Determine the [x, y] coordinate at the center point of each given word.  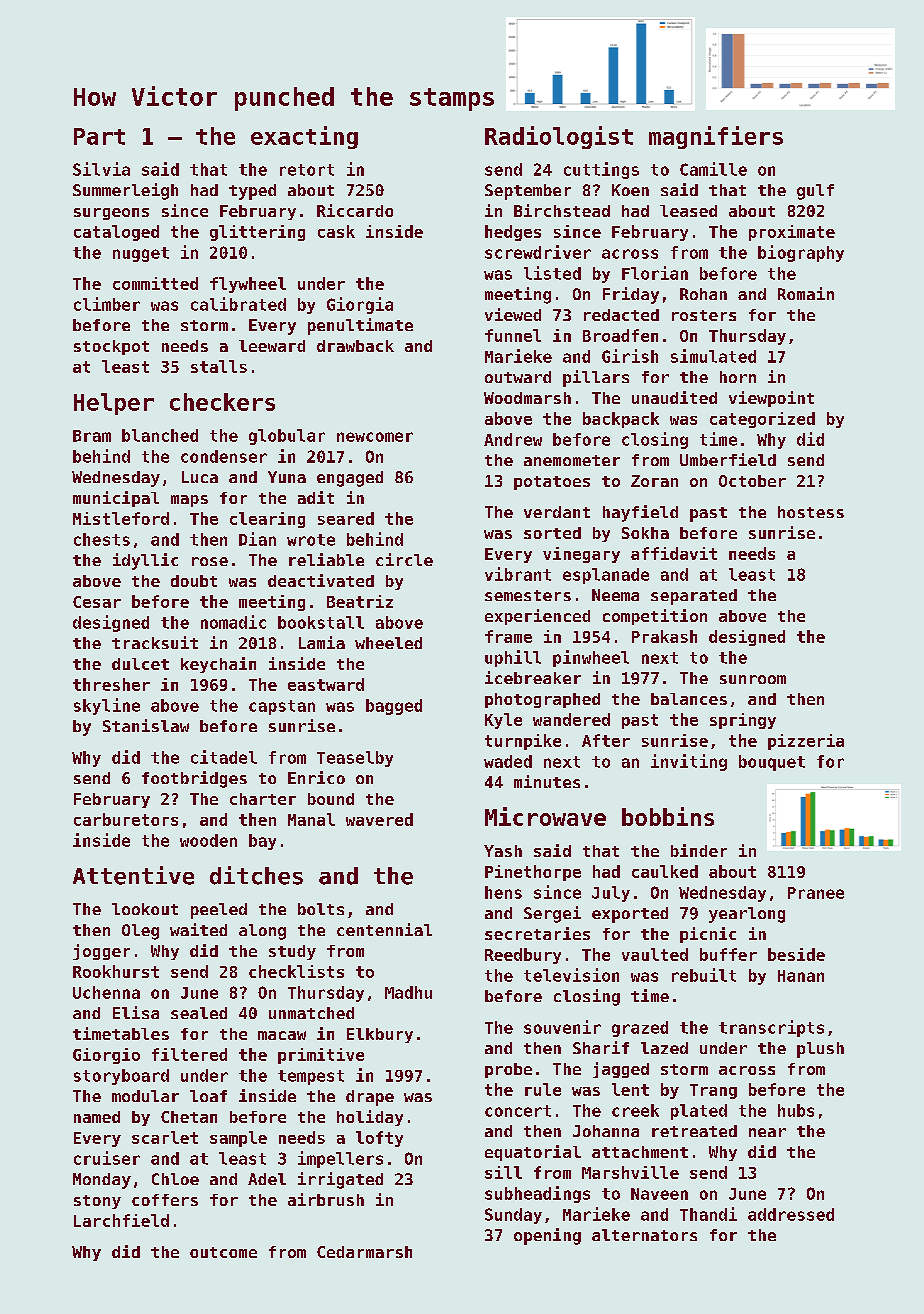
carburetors [126, 819]
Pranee [816, 893]
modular [145, 1096]
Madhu [408, 992]
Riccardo [355, 210]
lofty [379, 1139]
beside [796, 954]
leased [688, 211]
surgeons [111, 214]
